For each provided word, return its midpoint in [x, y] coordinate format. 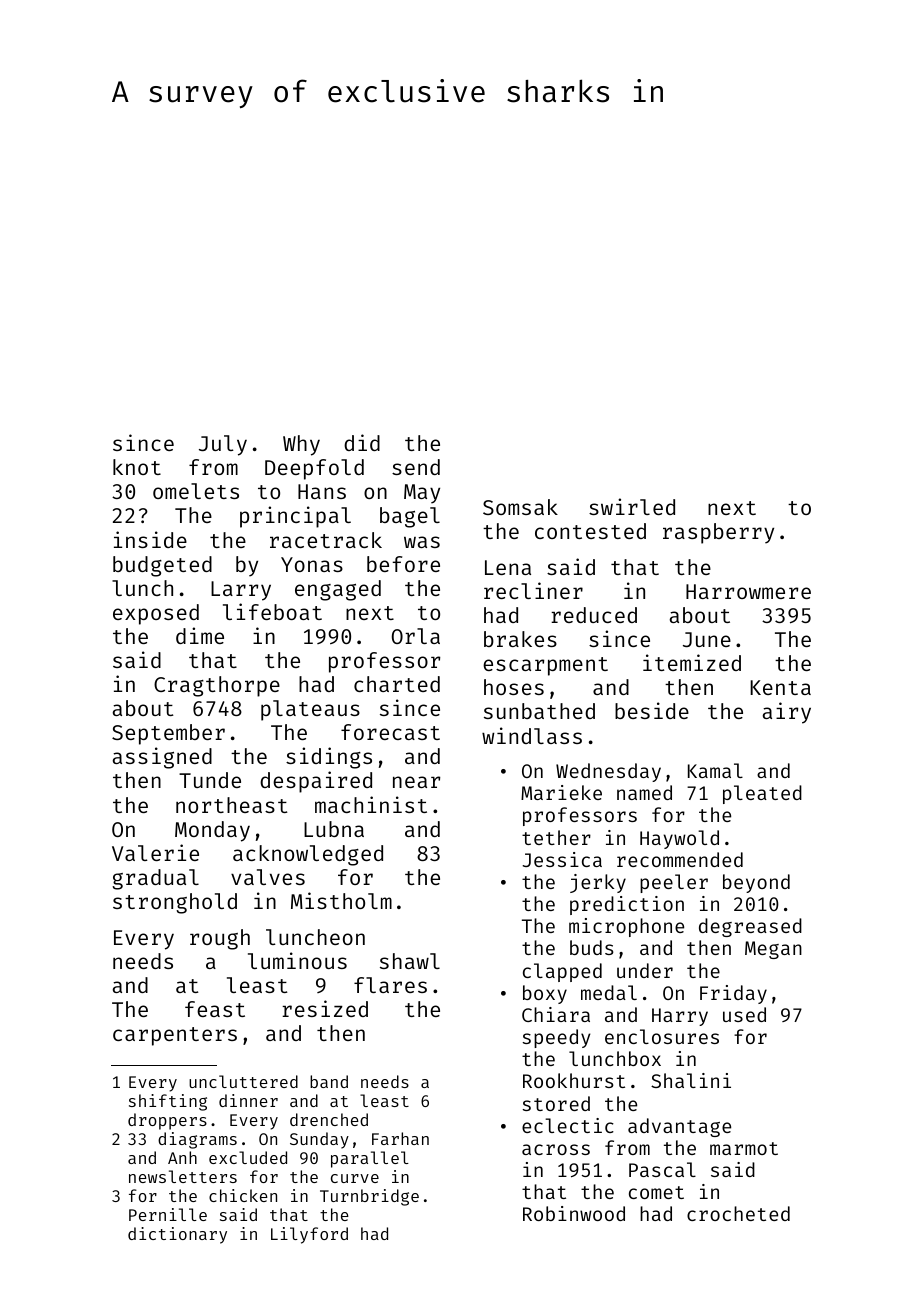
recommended [680, 859]
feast [215, 1009]
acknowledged [308, 855]
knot [137, 467]
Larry [241, 591]
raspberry [718, 533]
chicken [243, 1195]
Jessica [562, 859]
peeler [674, 883]
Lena [508, 567]
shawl [410, 961]
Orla [416, 636]
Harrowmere [748, 591]
